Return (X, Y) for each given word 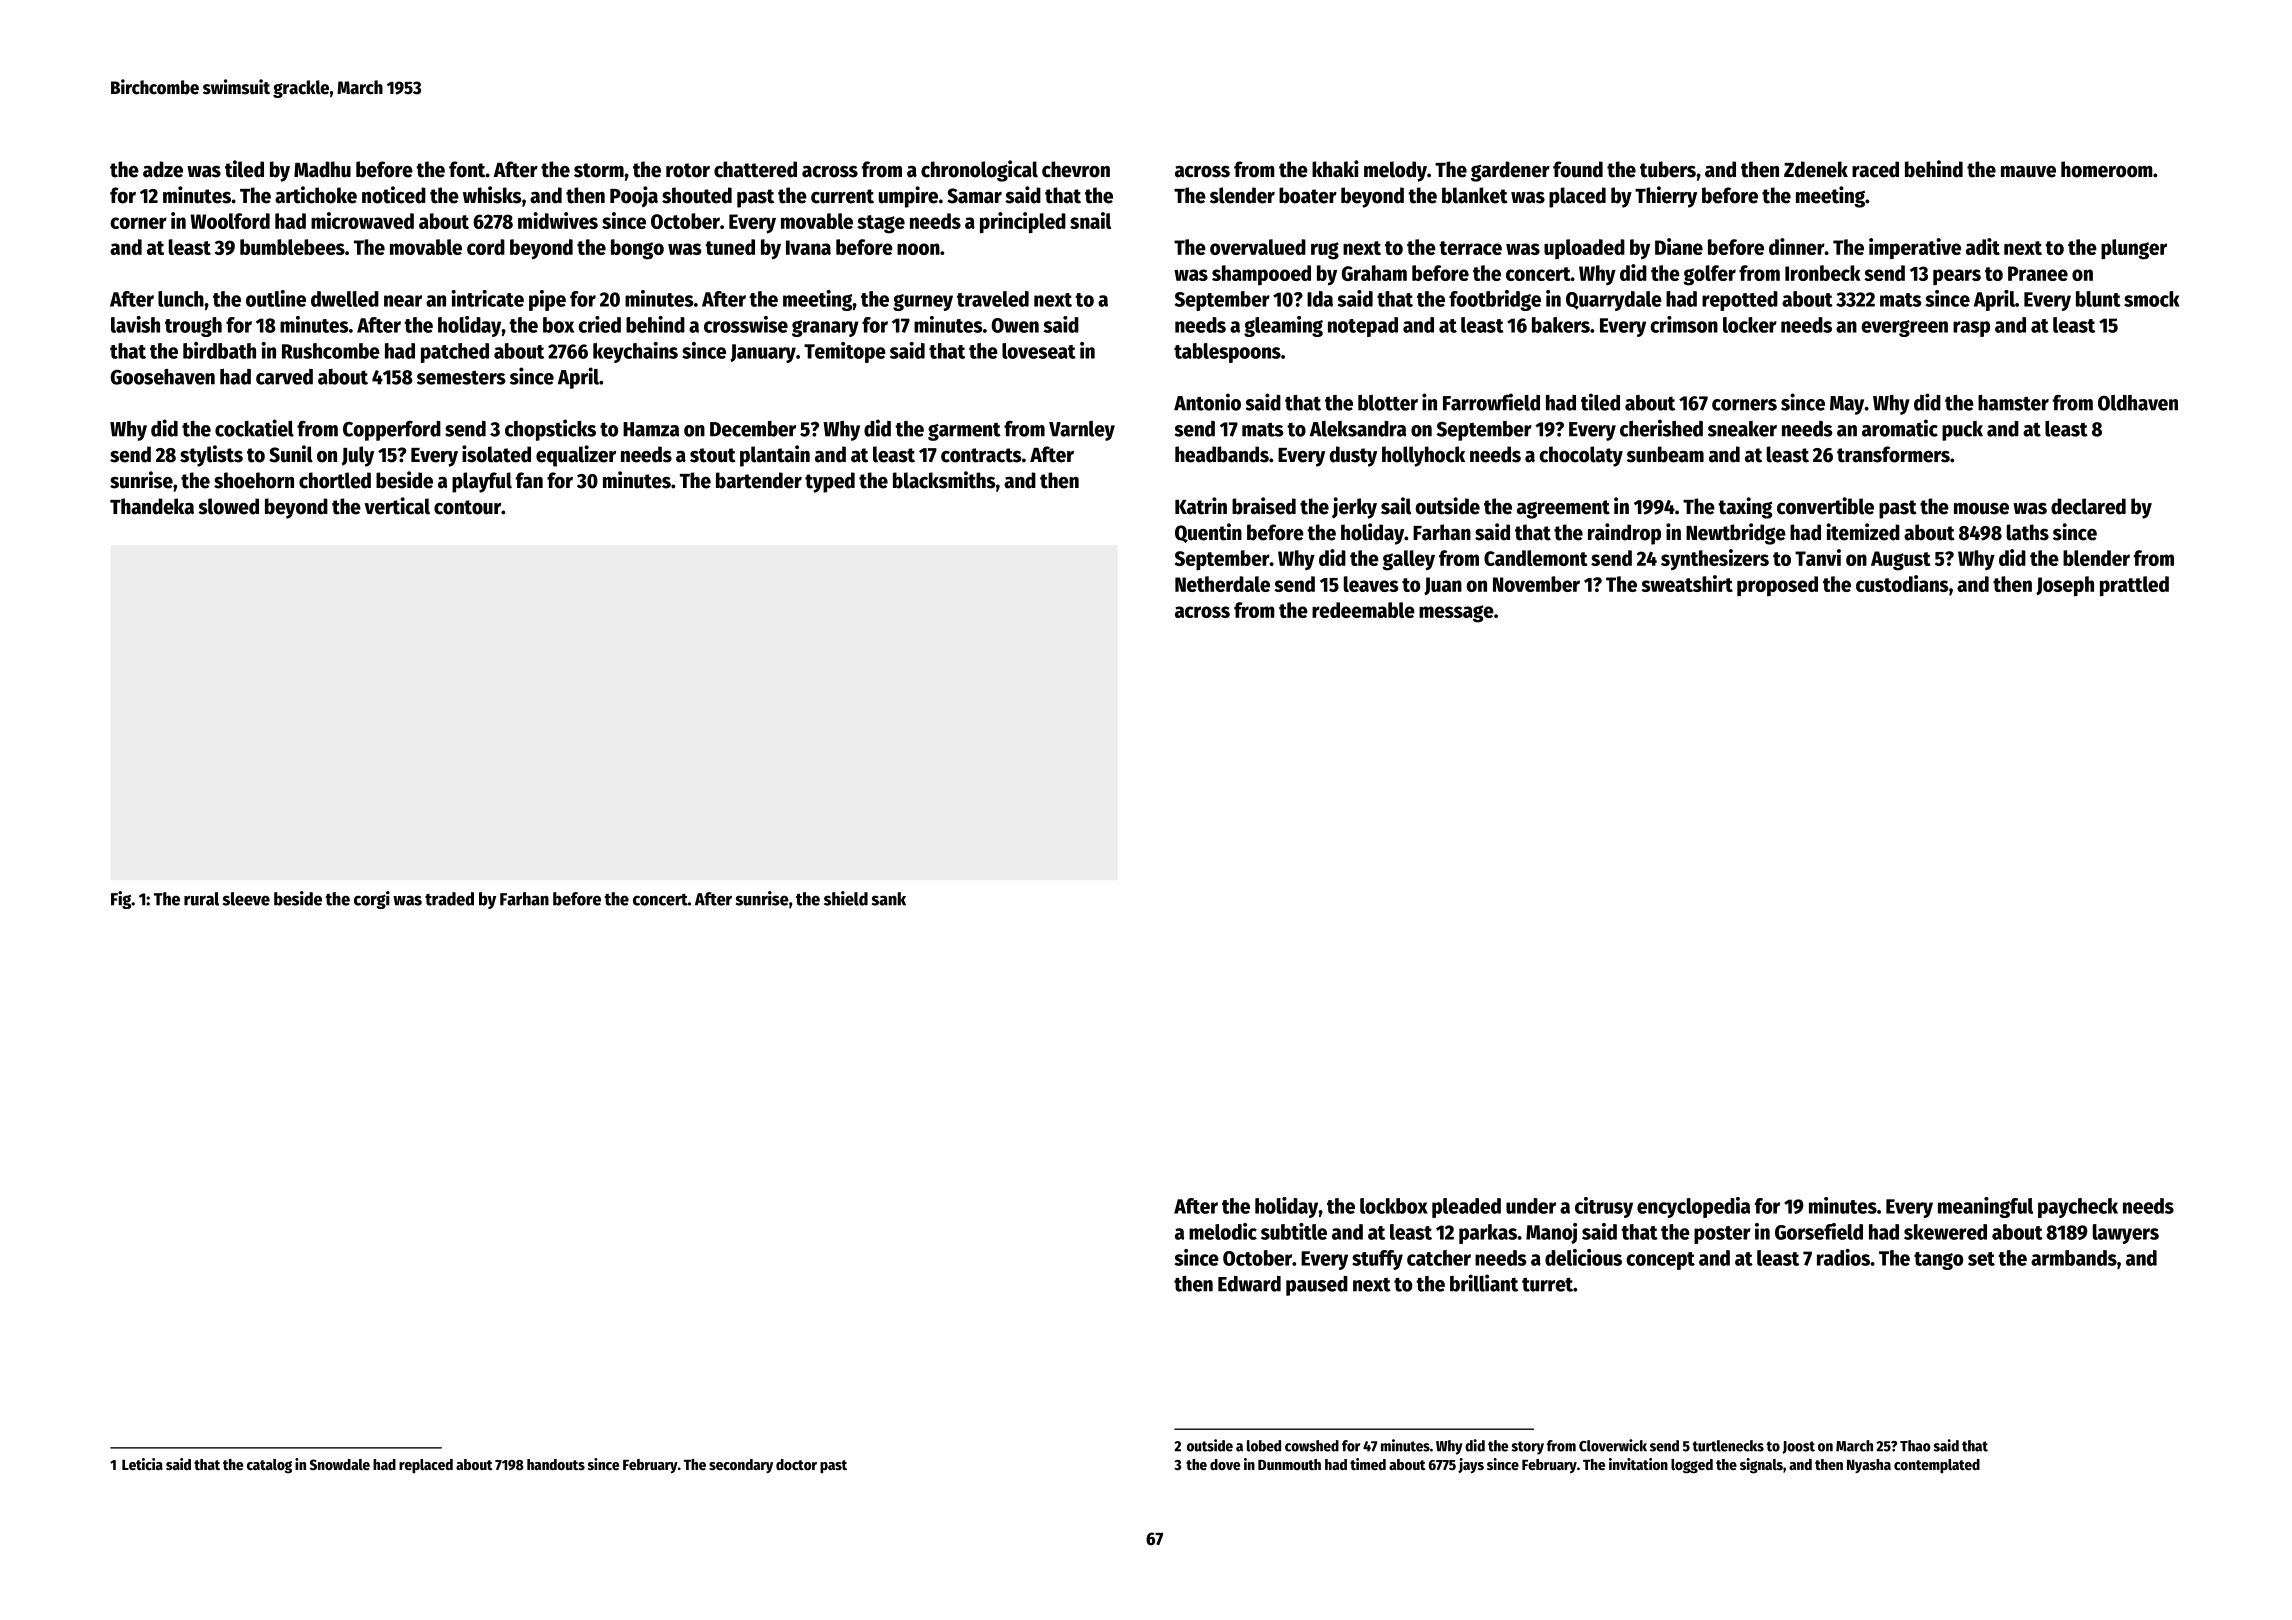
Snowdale (340, 1464)
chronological (979, 171)
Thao (1915, 1446)
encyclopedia (1693, 1207)
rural (201, 899)
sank (889, 899)
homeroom (2107, 169)
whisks (492, 195)
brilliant (1484, 1283)
